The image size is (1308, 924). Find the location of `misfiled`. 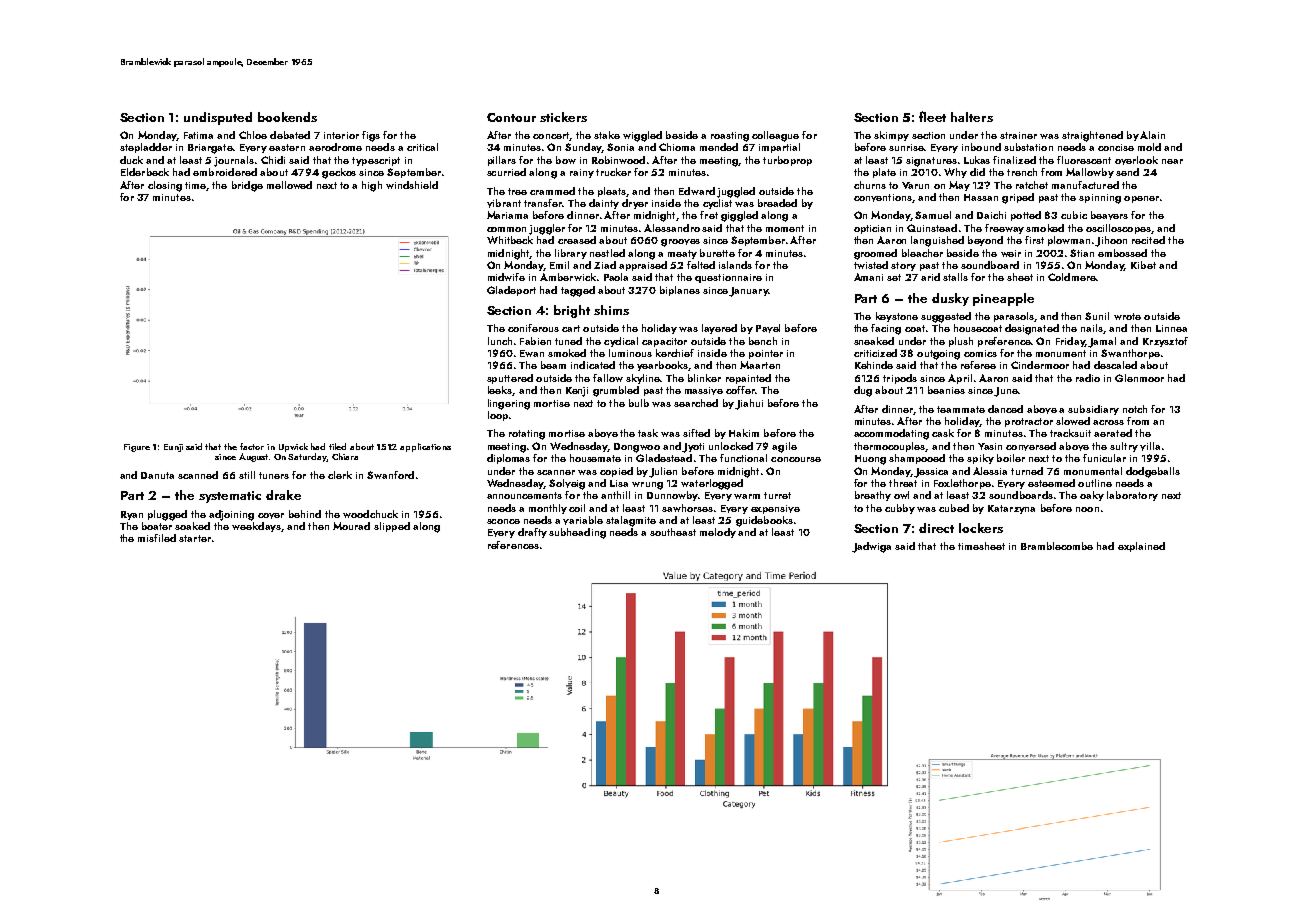

misfiled is located at coordinates (157, 538).
